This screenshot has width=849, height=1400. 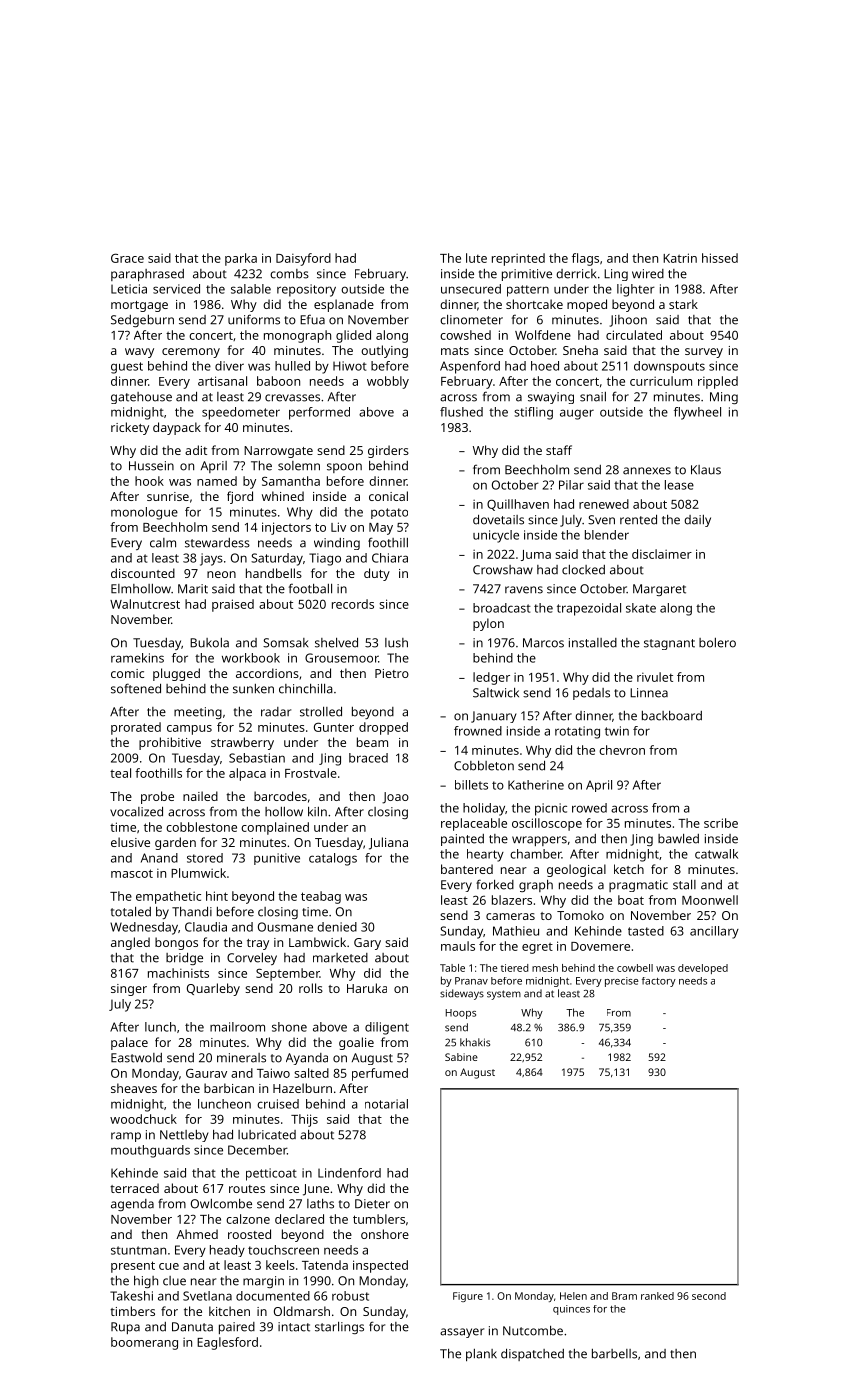 What do you see at coordinates (176, 674) in the screenshot?
I see `plugged` at bounding box center [176, 674].
